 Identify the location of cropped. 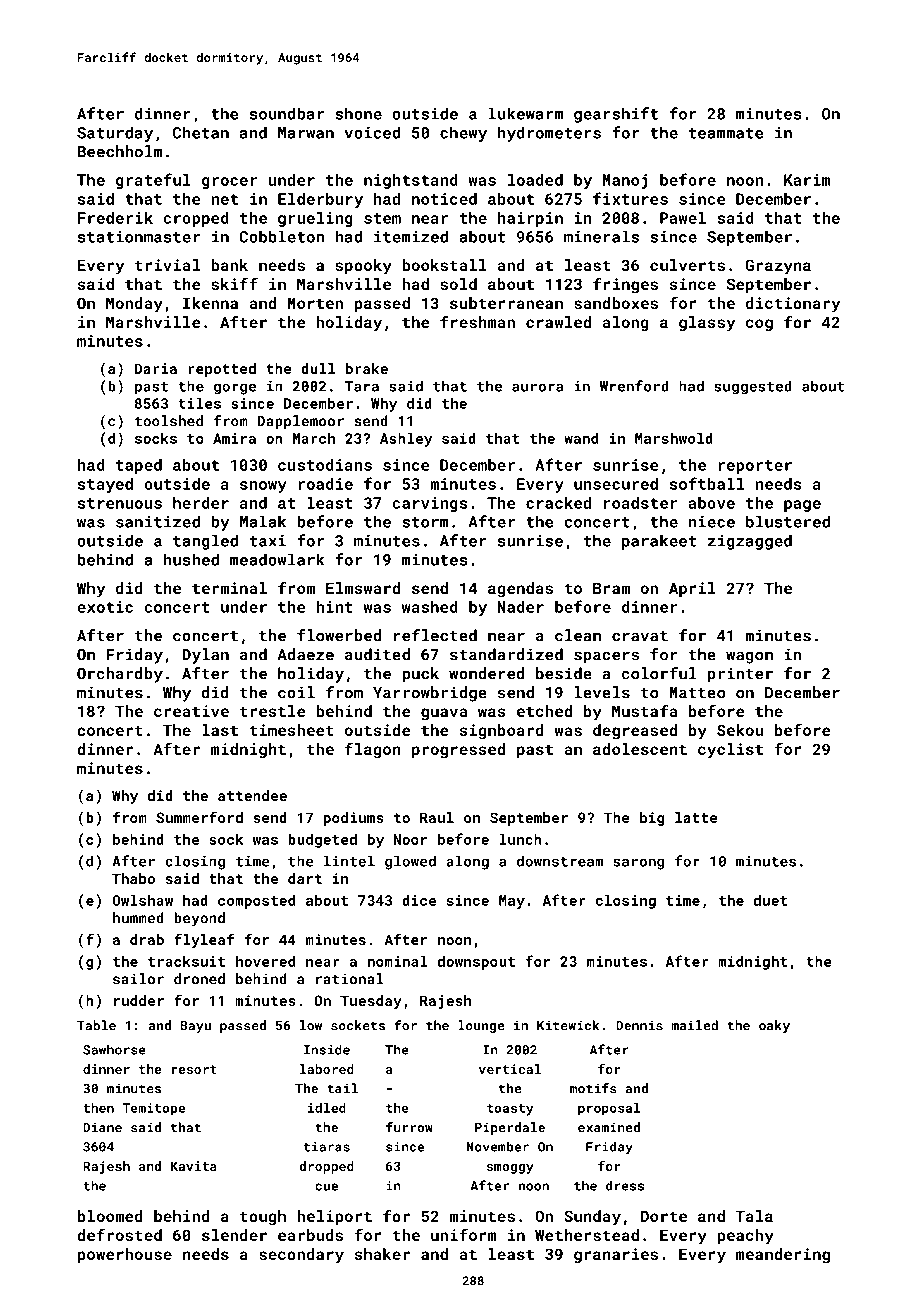
(196, 219).
